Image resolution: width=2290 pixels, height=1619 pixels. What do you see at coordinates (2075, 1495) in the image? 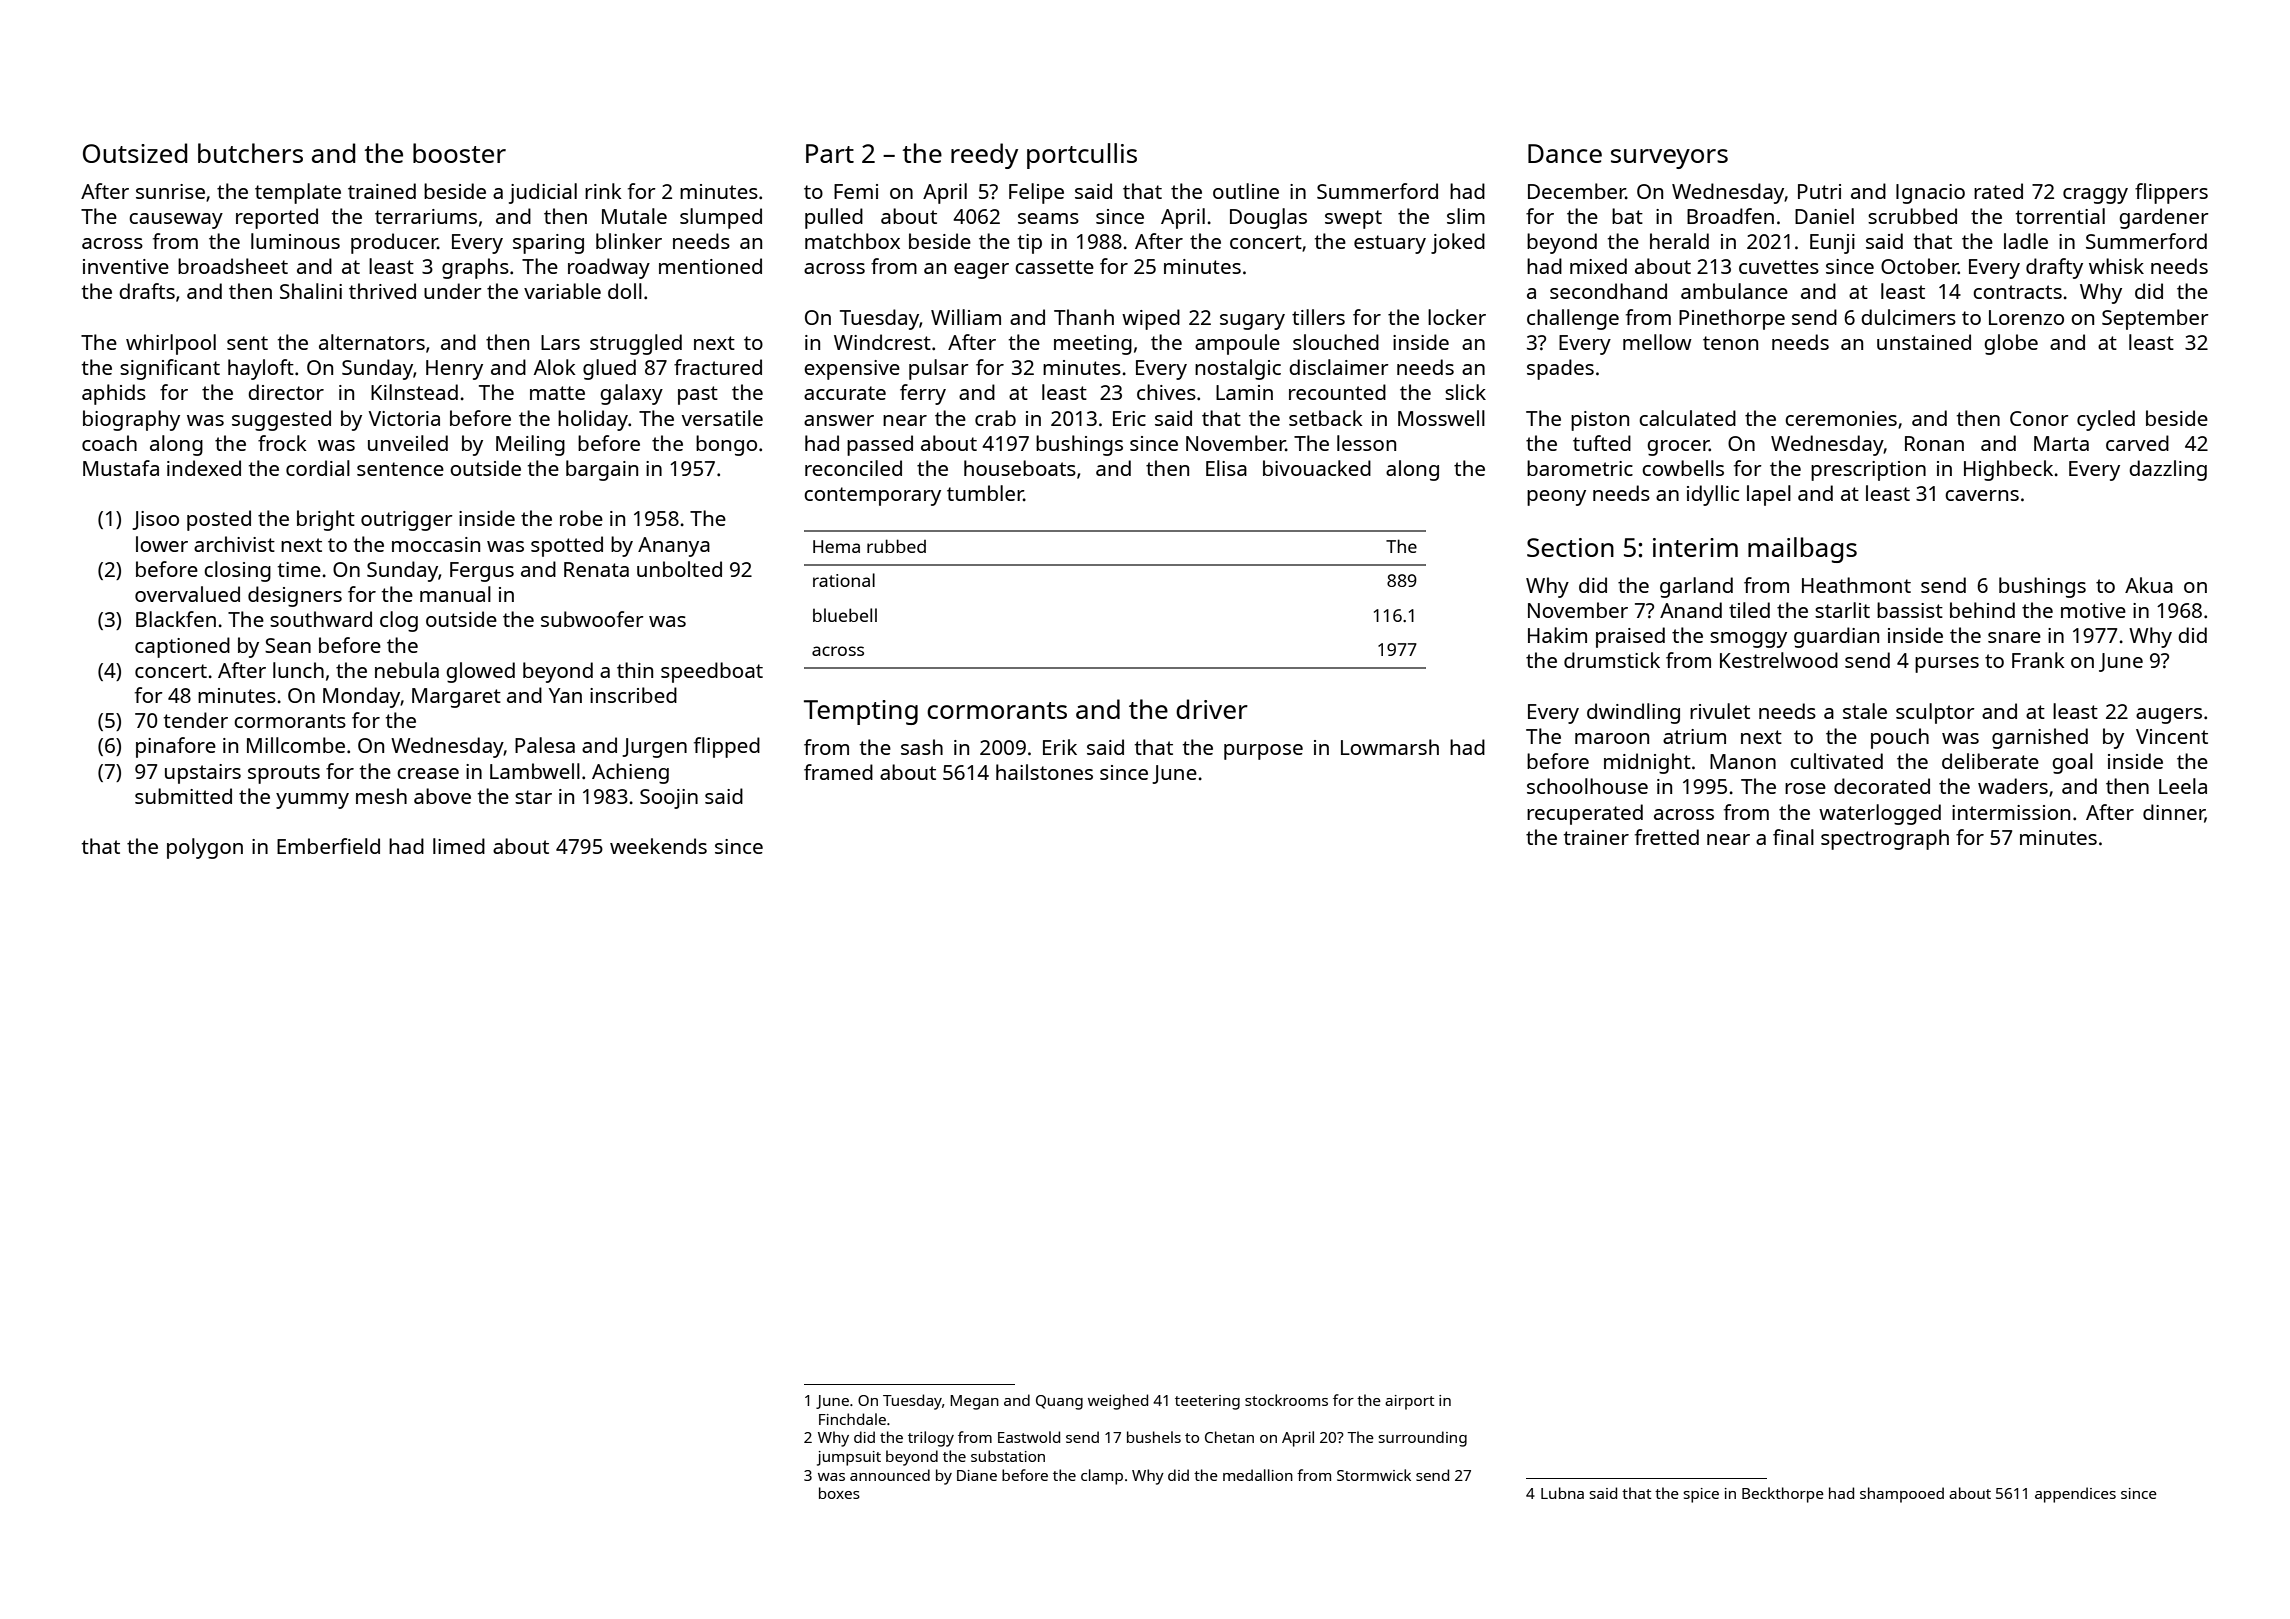
I see `appendices` at bounding box center [2075, 1495].
